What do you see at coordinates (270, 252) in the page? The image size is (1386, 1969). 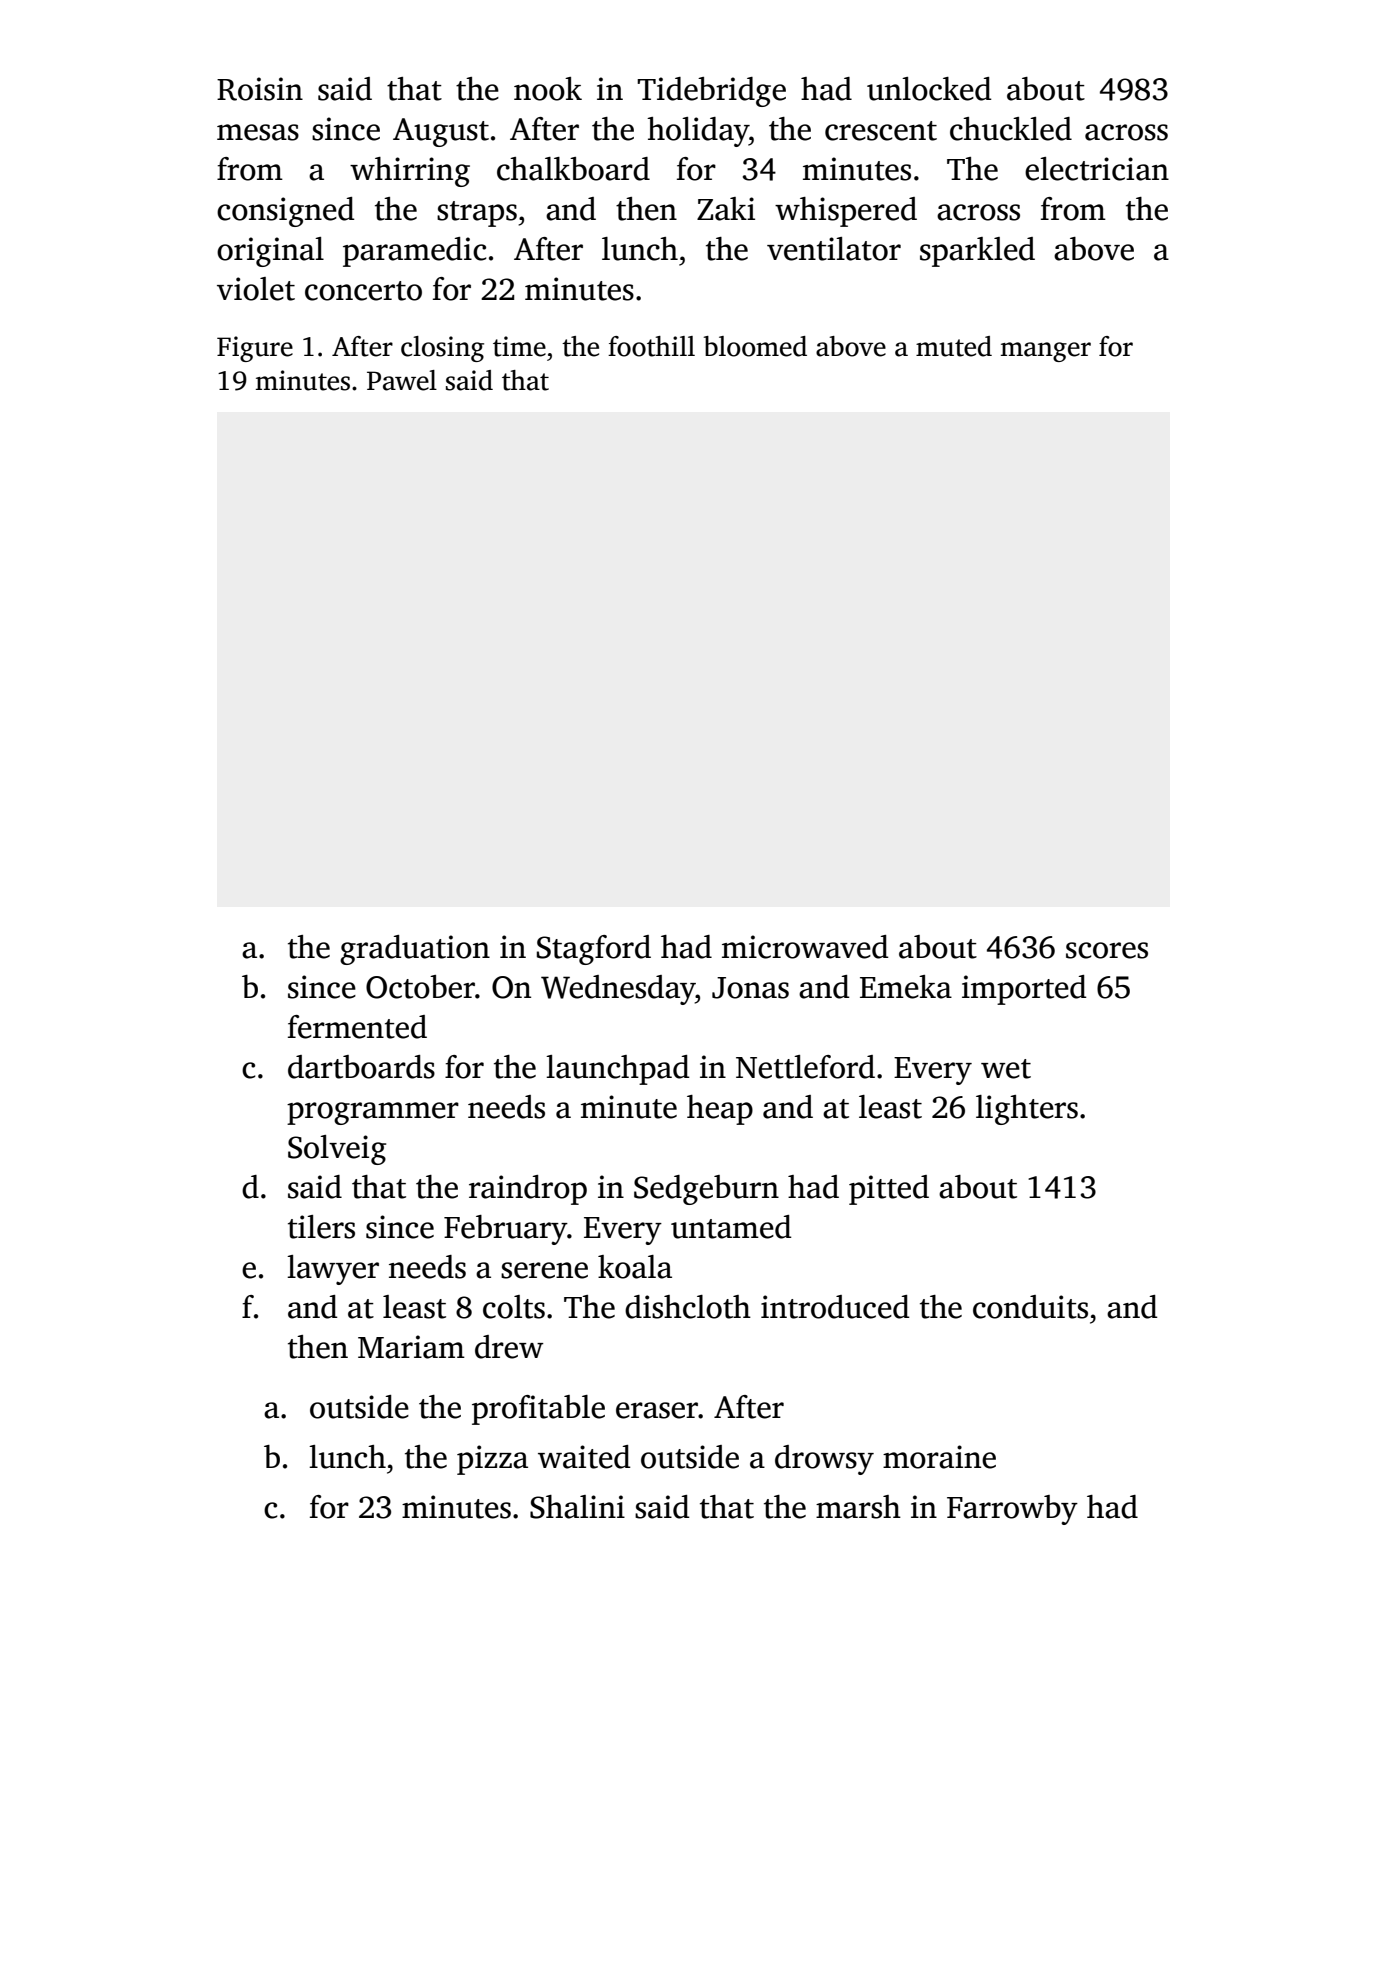 I see `original` at bounding box center [270, 252].
